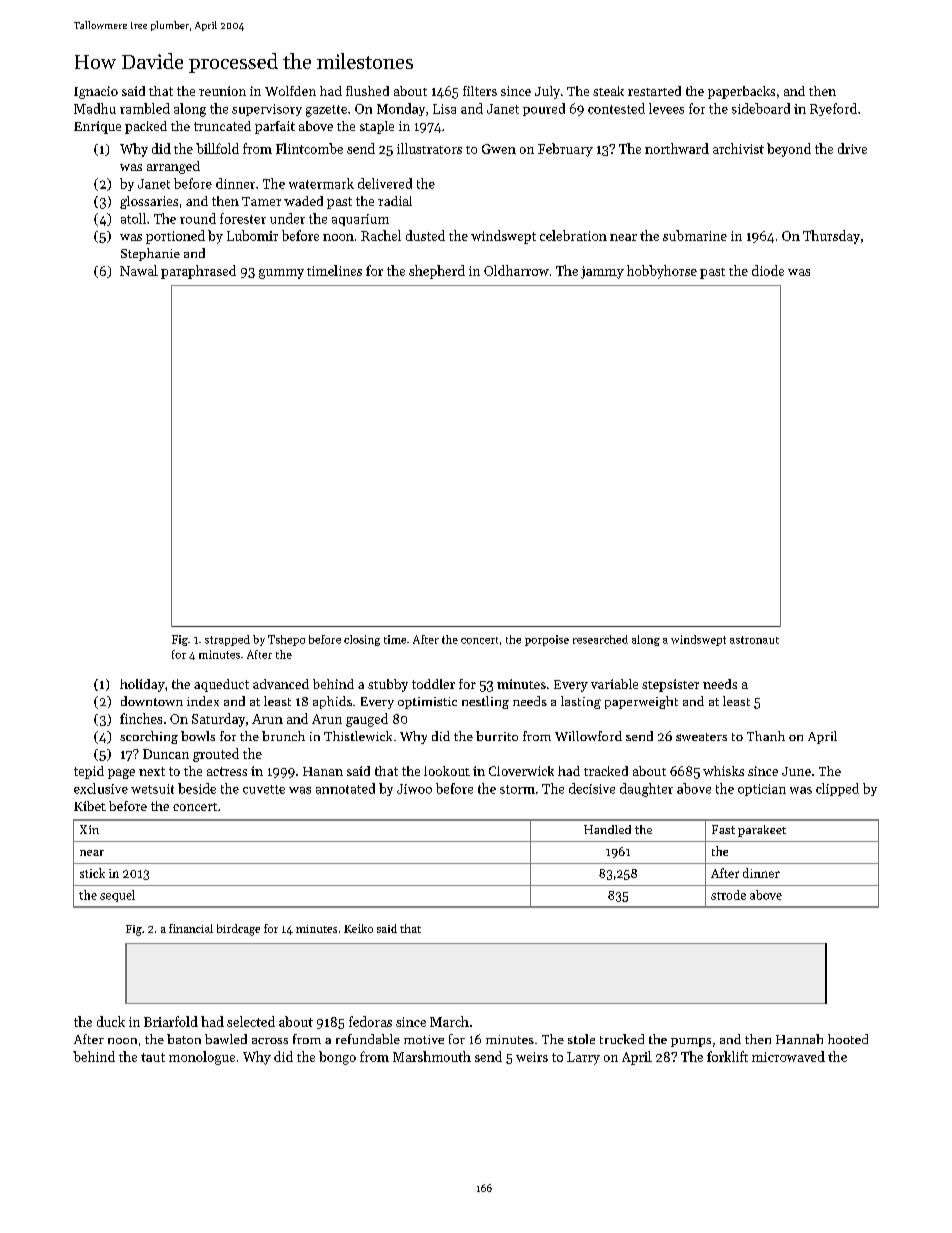  I want to click on Ignacio, so click(96, 92).
